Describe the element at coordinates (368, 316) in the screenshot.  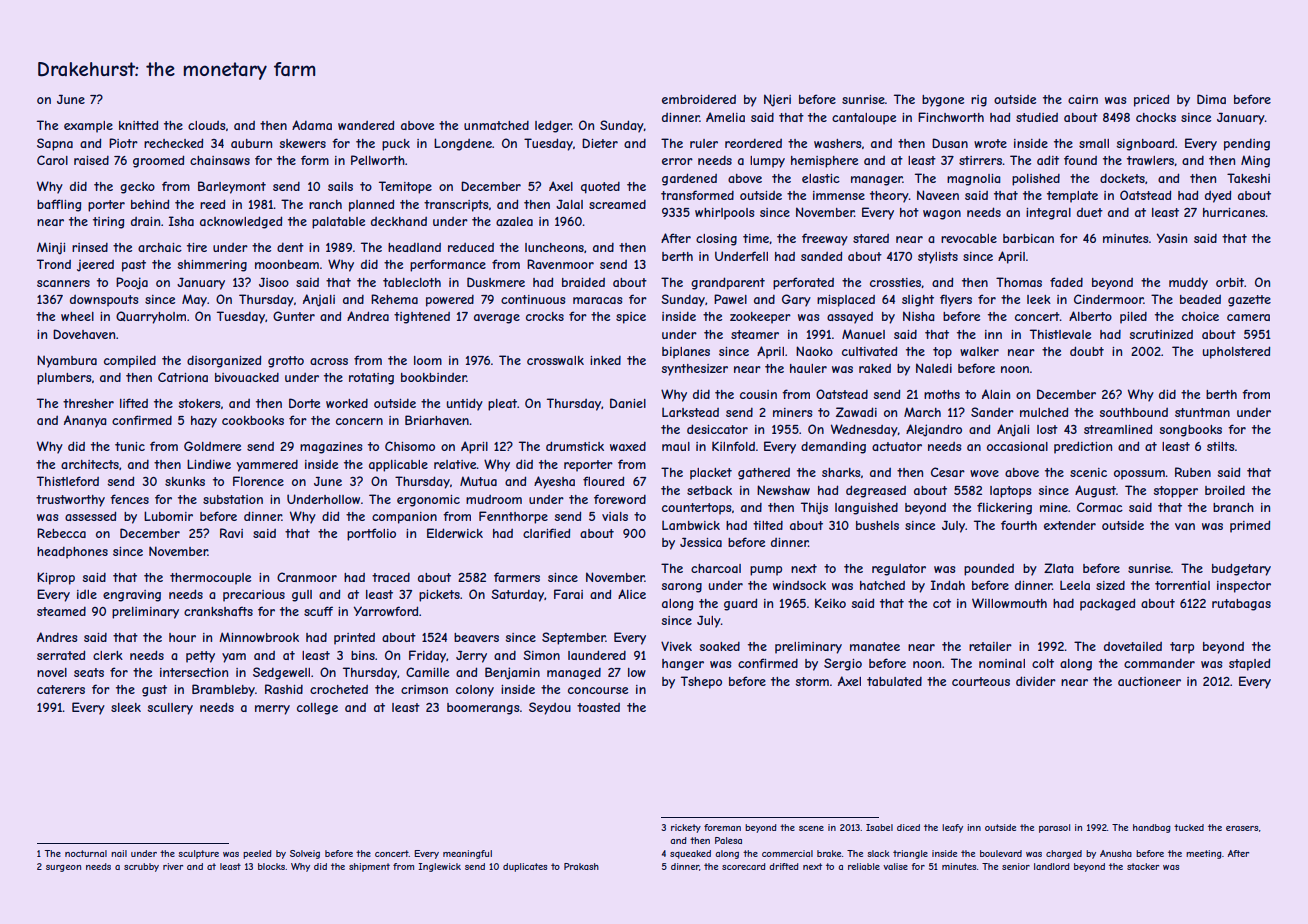
I see `Andrea` at that location.
